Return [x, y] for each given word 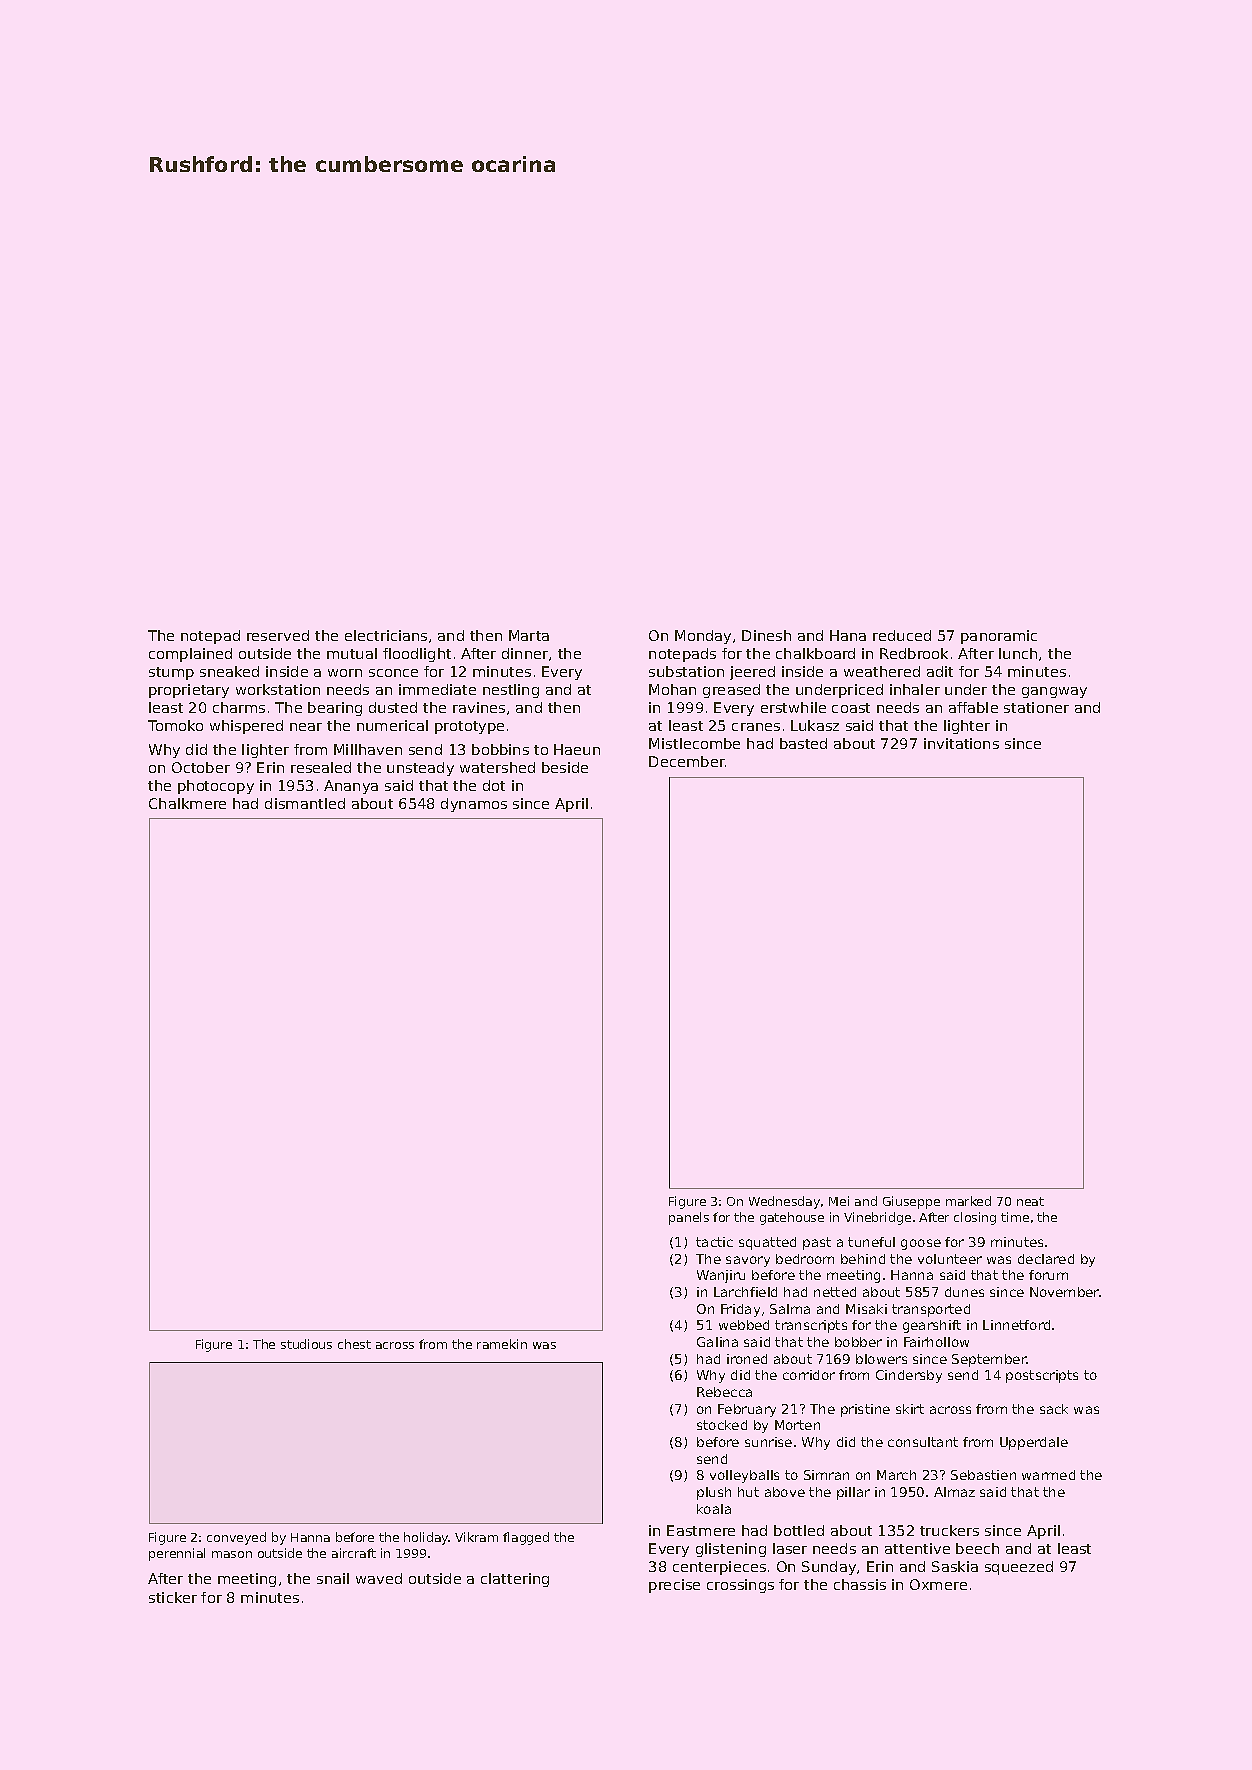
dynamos [474, 805]
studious [306, 1344]
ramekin [502, 1344]
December [687, 761]
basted [803, 743]
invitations [961, 743]
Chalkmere [187, 803]
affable [973, 707]
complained [190, 655]
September [989, 1360]
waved [379, 1578]
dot [494, 785]
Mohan [672, 689]
